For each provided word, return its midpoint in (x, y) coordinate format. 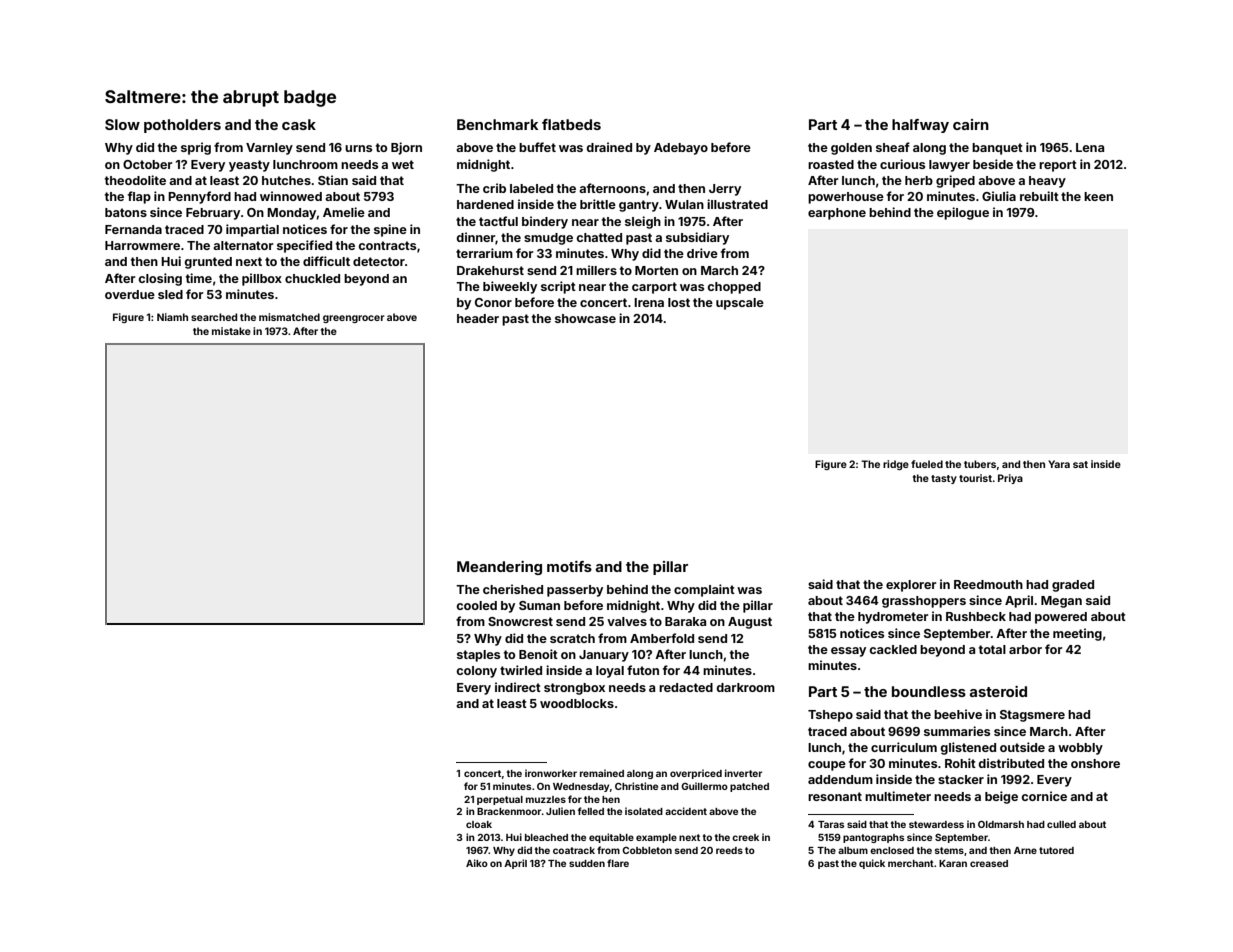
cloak (479, 824)
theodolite (135, 180)
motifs (569, 566)
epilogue (963, 213)
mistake (231, 331)
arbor (1025, 649)
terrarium (484, 253)
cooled (476, 605)
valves (627, 621)
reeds (729, 850)
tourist (975, 478)
